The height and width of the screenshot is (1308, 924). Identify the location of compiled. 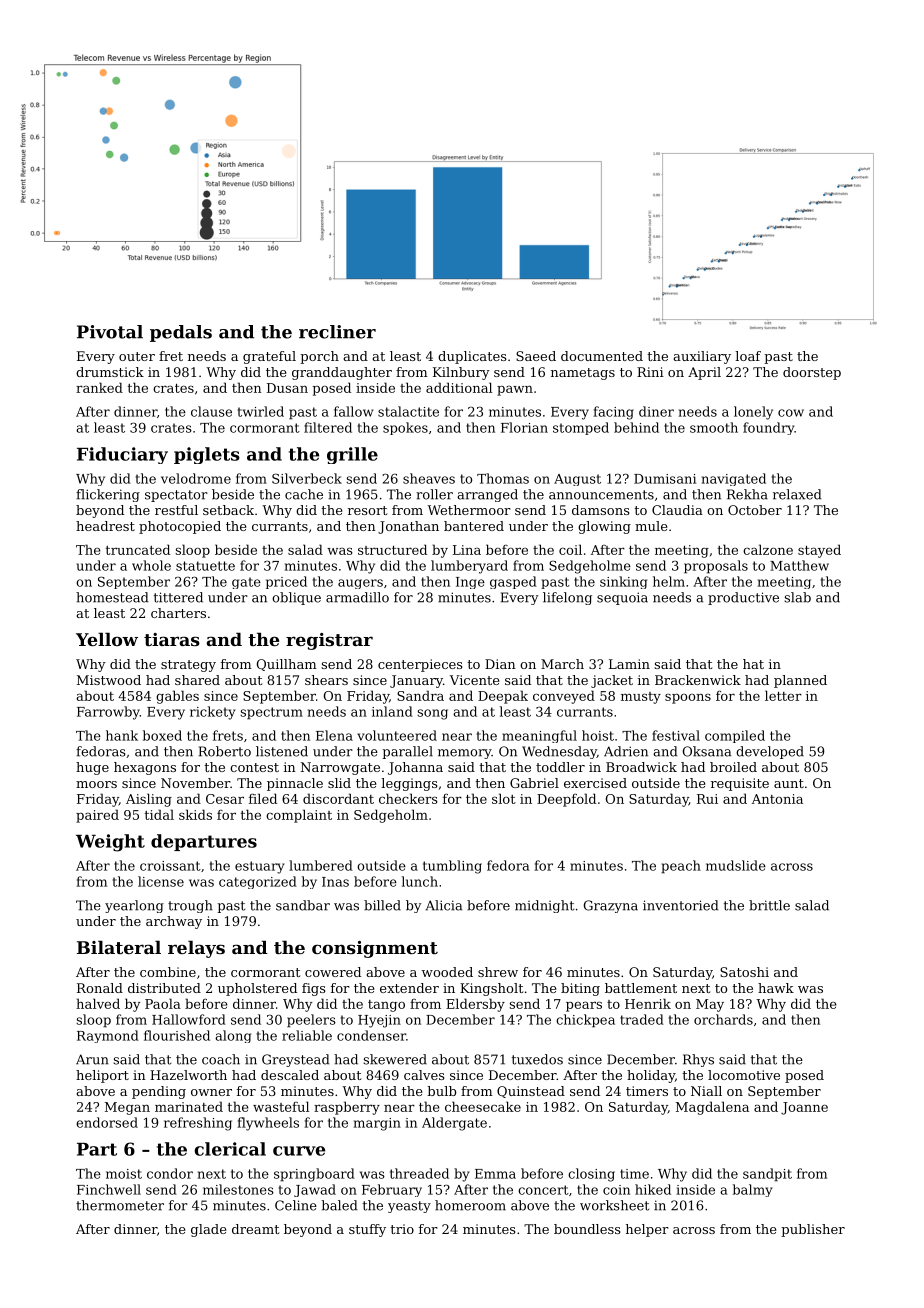
(735, 736).
